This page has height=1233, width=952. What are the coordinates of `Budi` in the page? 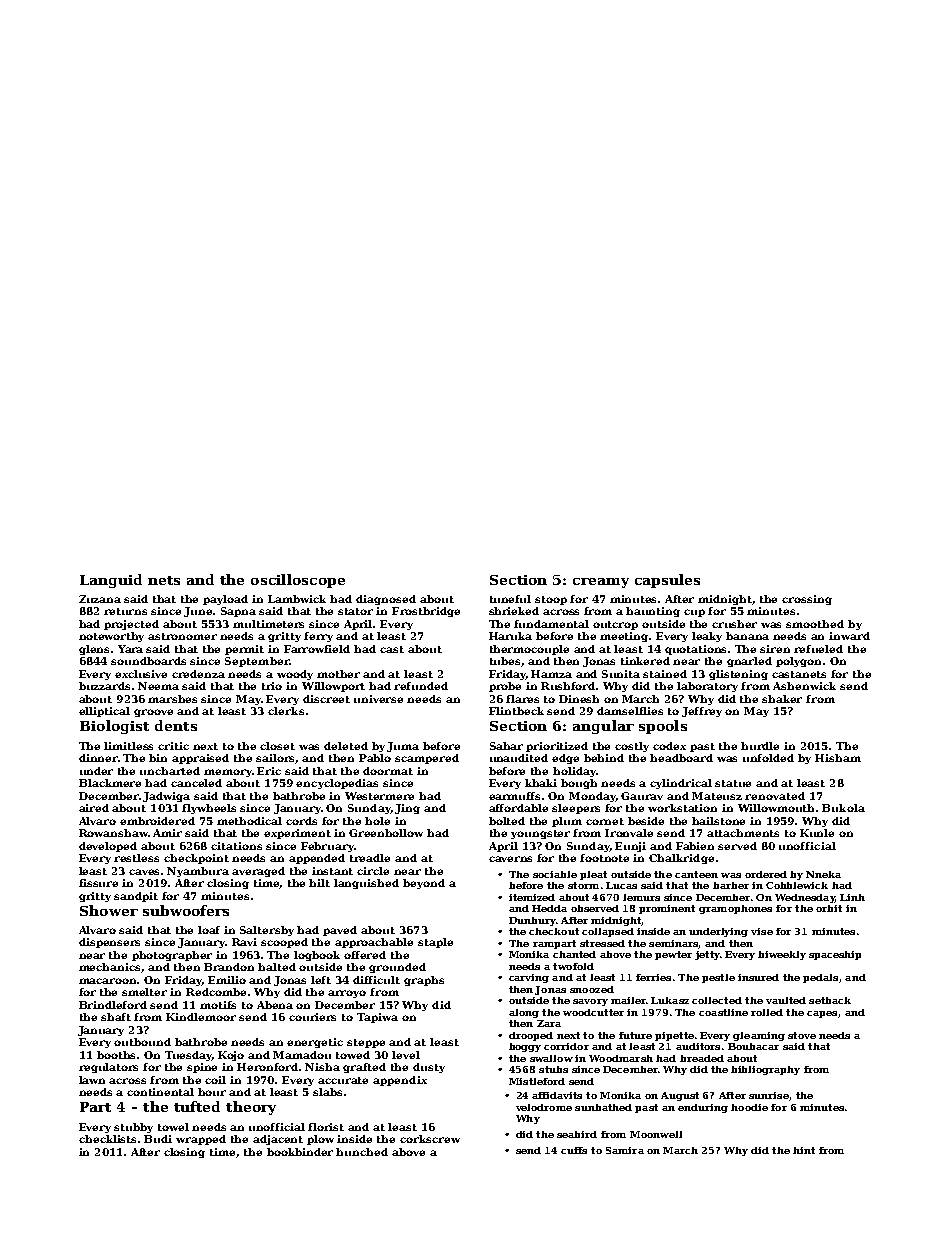 It's located at (158, 1139).
